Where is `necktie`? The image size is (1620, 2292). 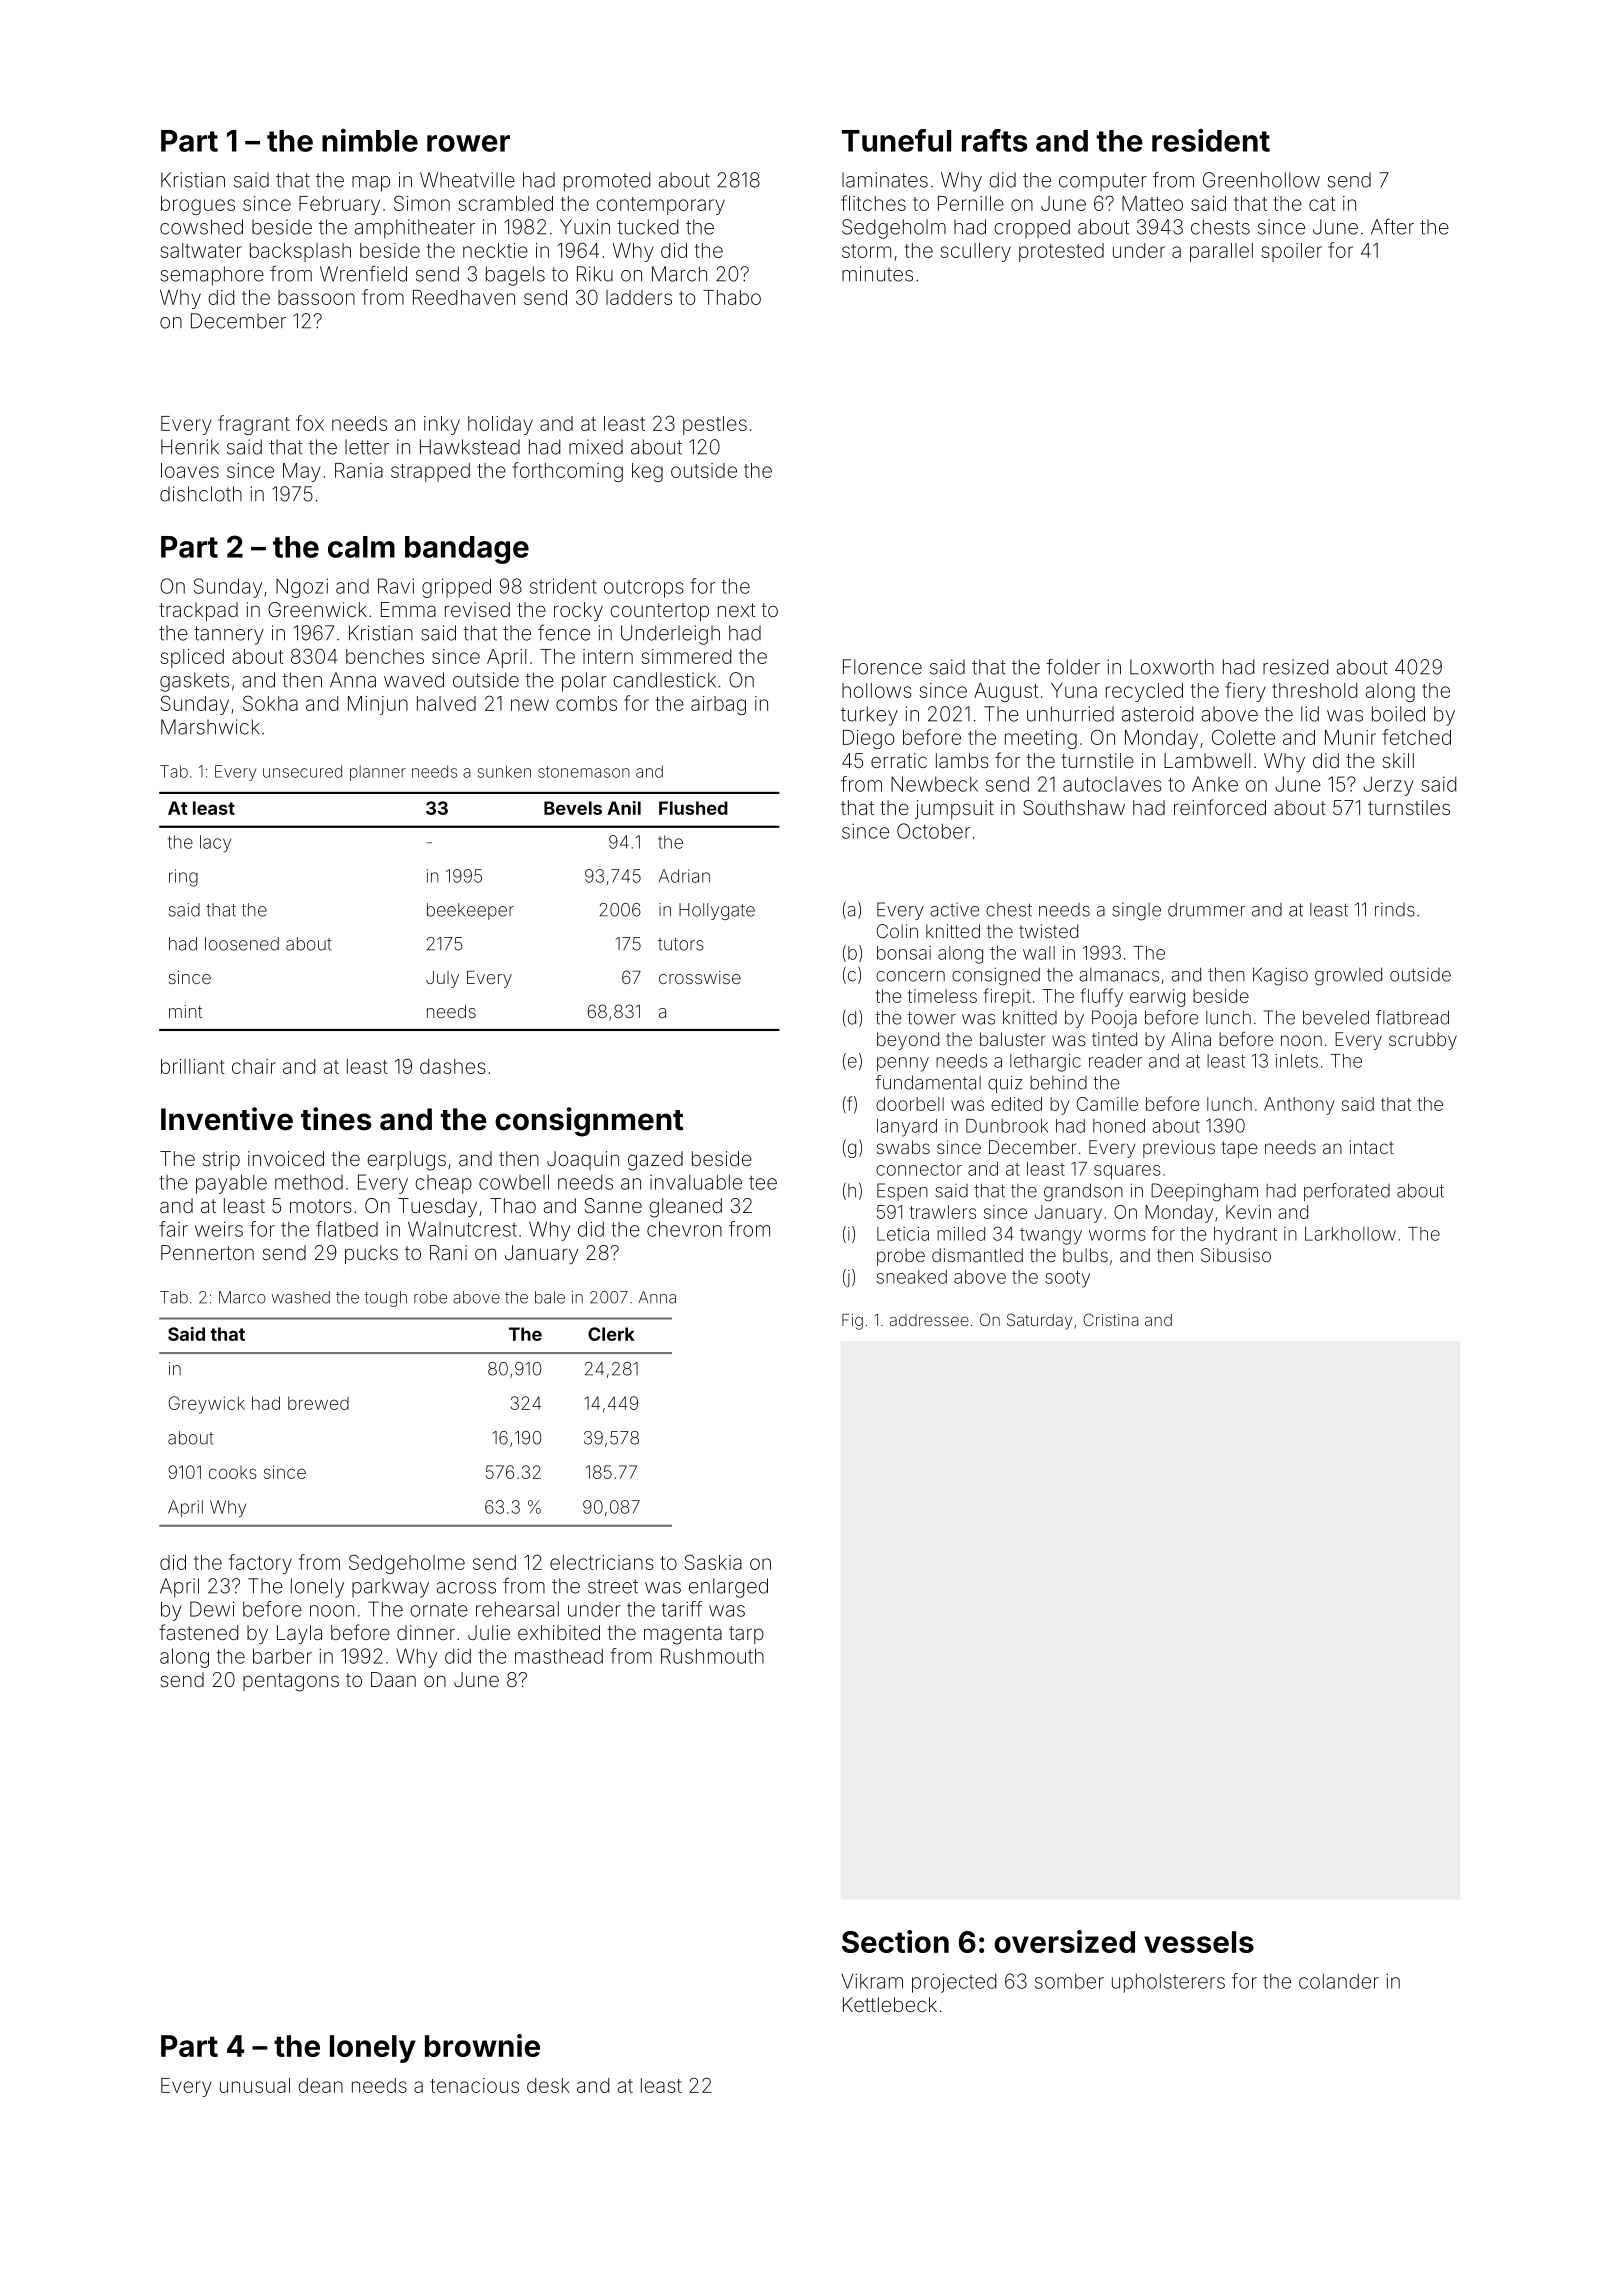 necktie is located at coordinates (495, 250).
